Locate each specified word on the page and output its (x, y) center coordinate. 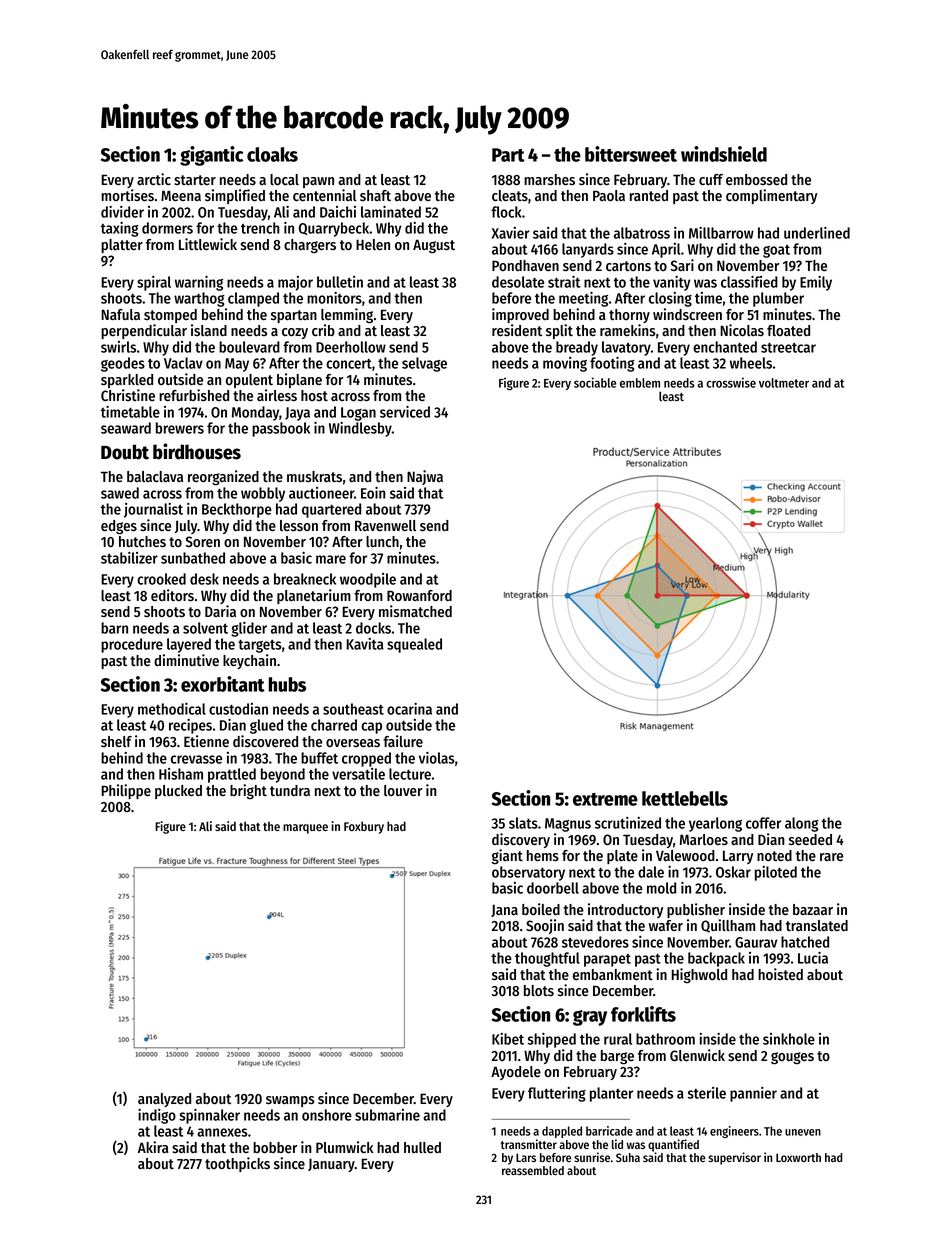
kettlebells (685, 798)
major (295, 283)
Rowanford (419, 595)
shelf (116, 741)
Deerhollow (351, 347)
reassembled (533, 1170)
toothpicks (237, 1164)
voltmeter (784, 383)
